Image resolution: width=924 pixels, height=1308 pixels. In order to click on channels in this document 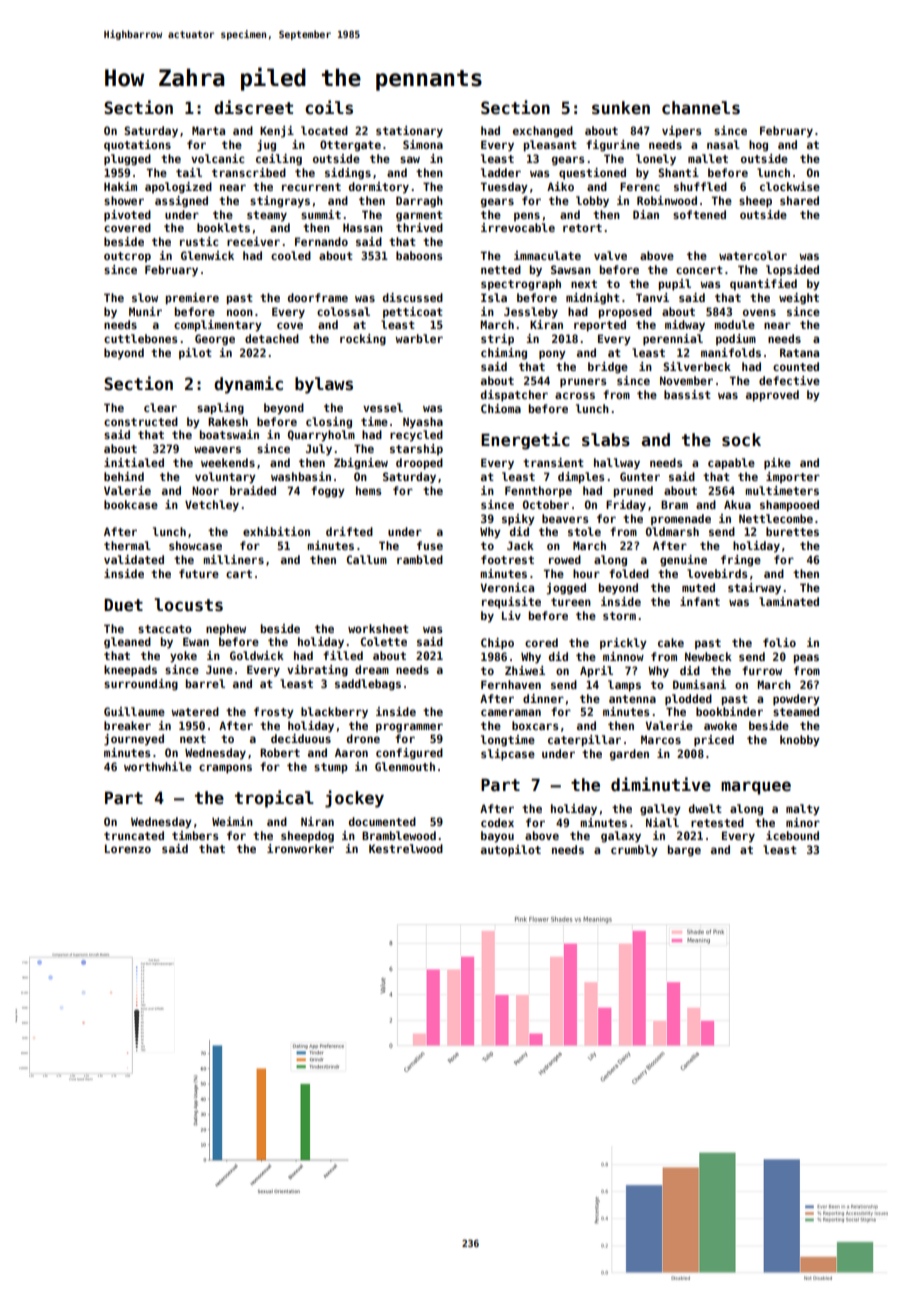, I will do `click(701, 108)`.
